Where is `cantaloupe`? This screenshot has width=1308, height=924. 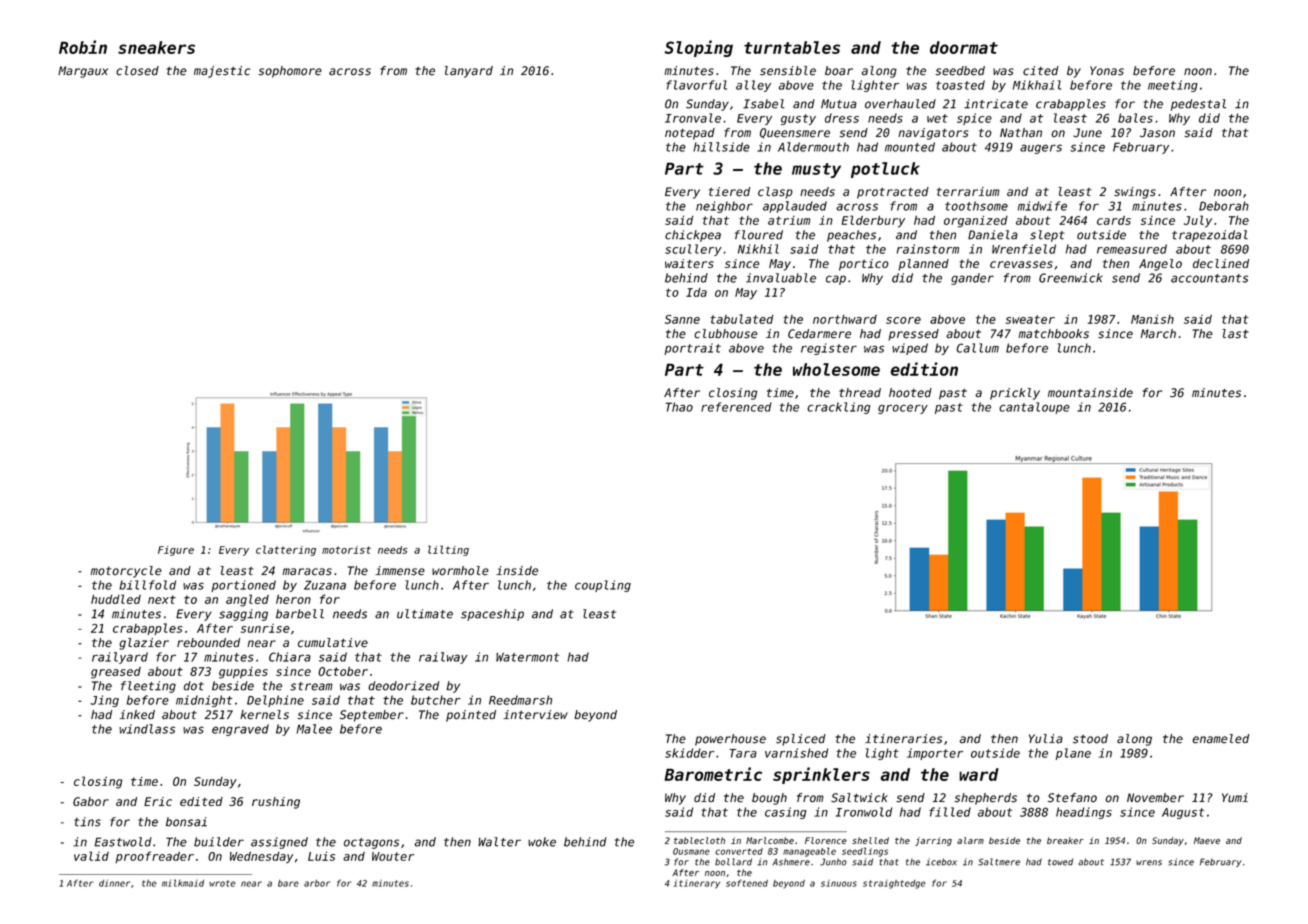 cantaloupe is located at coordinates (1034, 408).
